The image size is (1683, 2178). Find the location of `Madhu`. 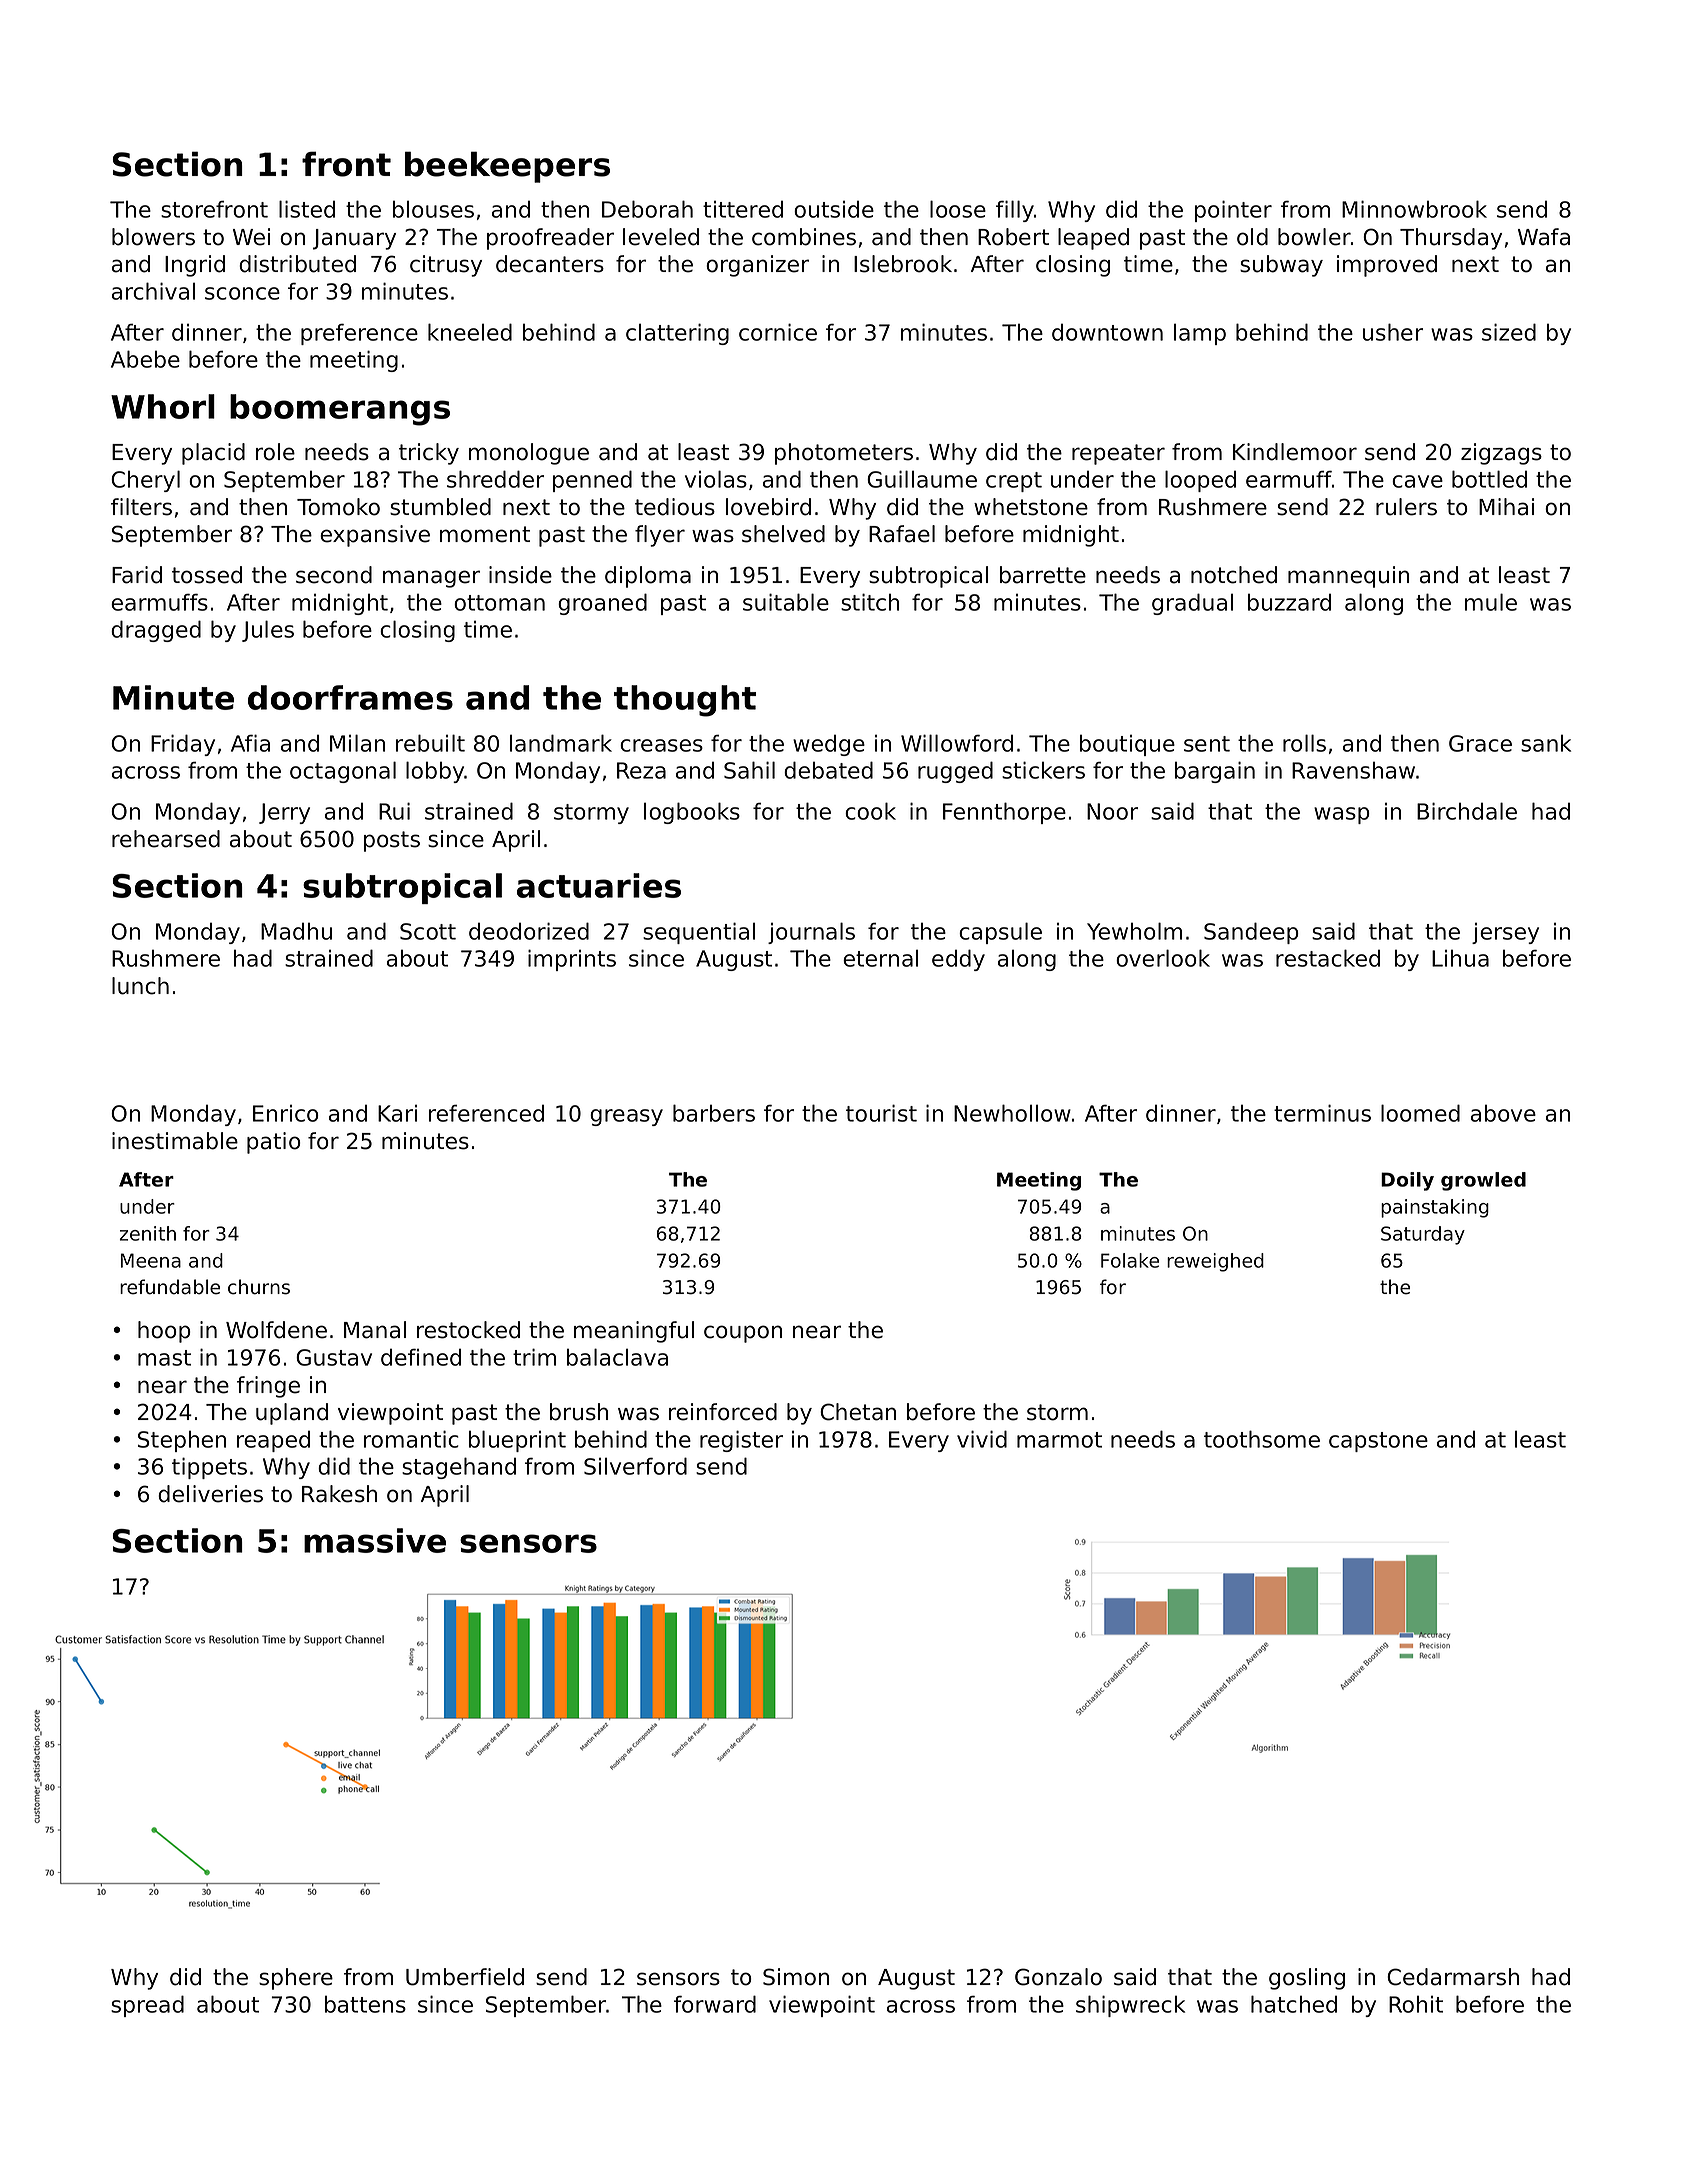

Madhu is located at coordinates (296, 931).
